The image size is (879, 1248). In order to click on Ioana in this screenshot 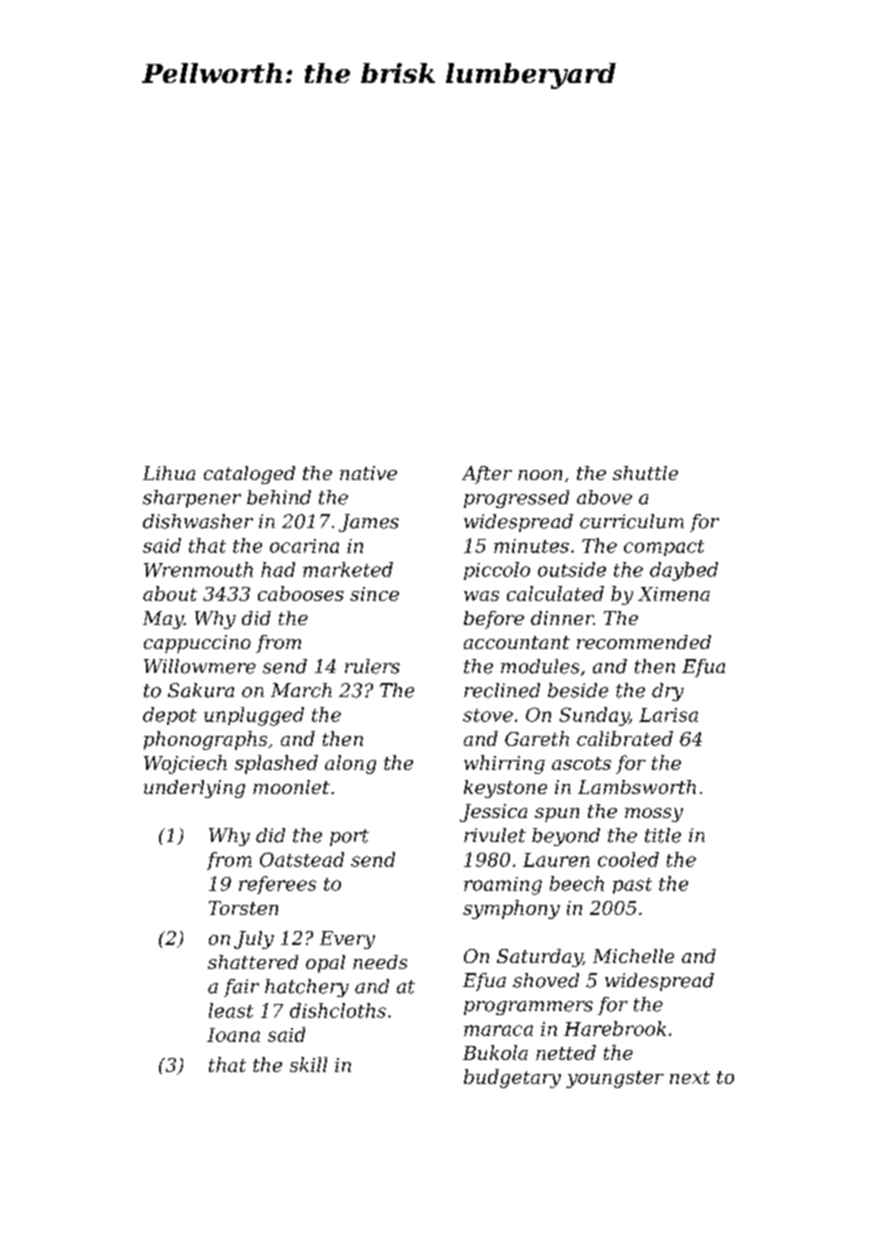, I will do `click(233, 1035)`.
